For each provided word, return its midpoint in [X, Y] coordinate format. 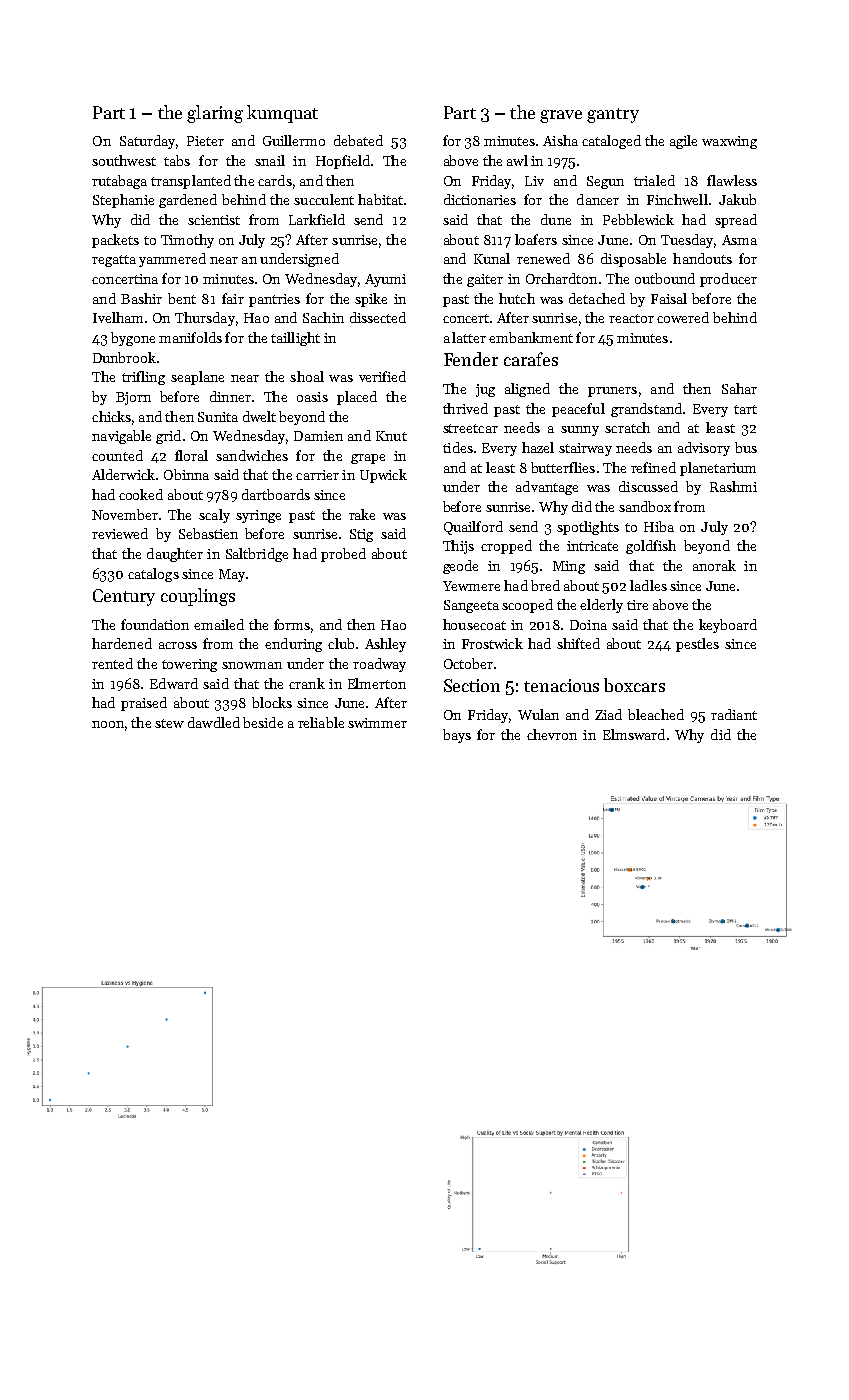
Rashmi [733, 486]
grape [368, 459]
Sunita [218, 417]
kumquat [282, 114]
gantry [613, 115]
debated [358, 140]
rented [112, 663]
